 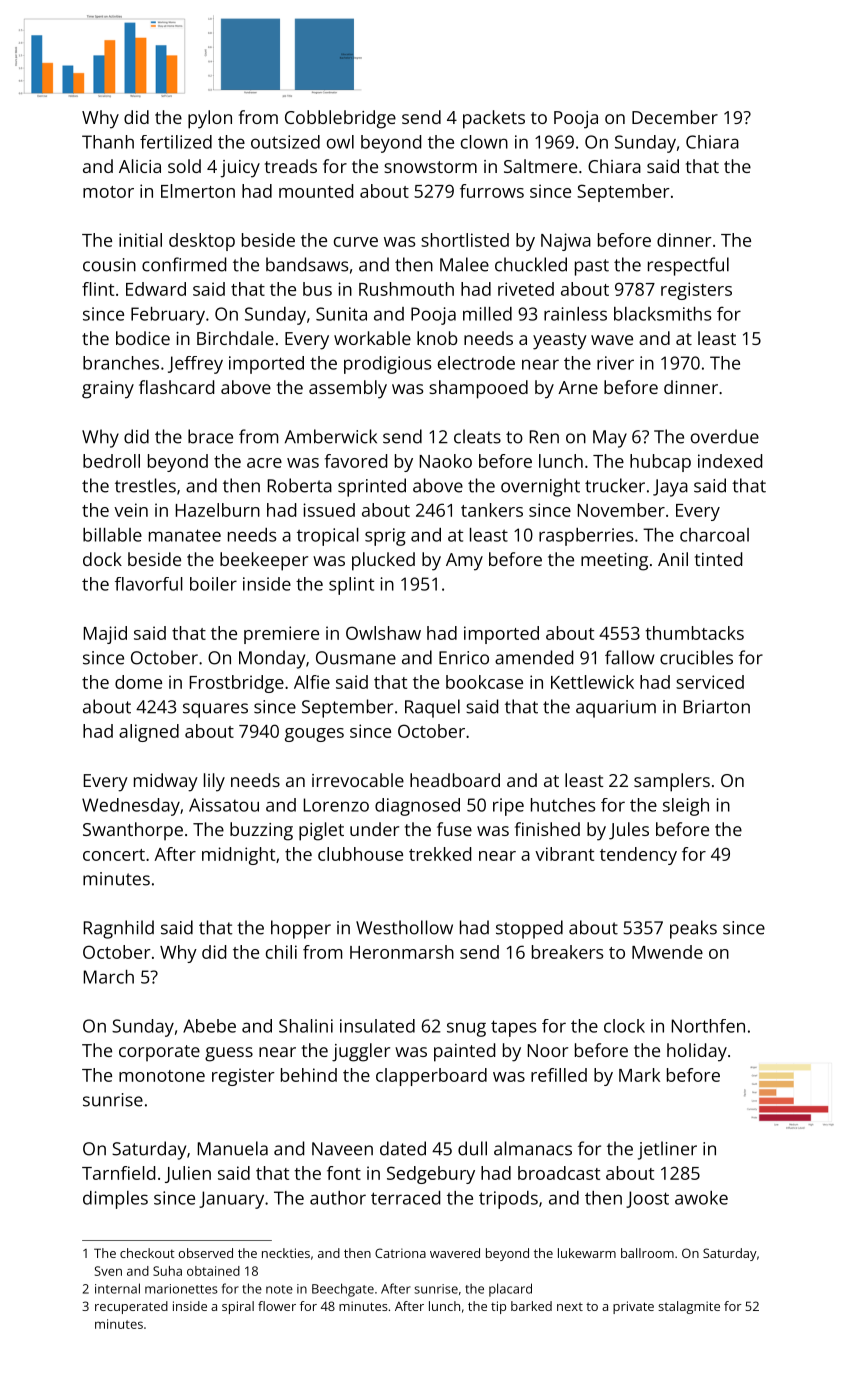 What do you see at coordinates (240, 169) in the image?
I see `juicy` at bounding box center [240, 169].
